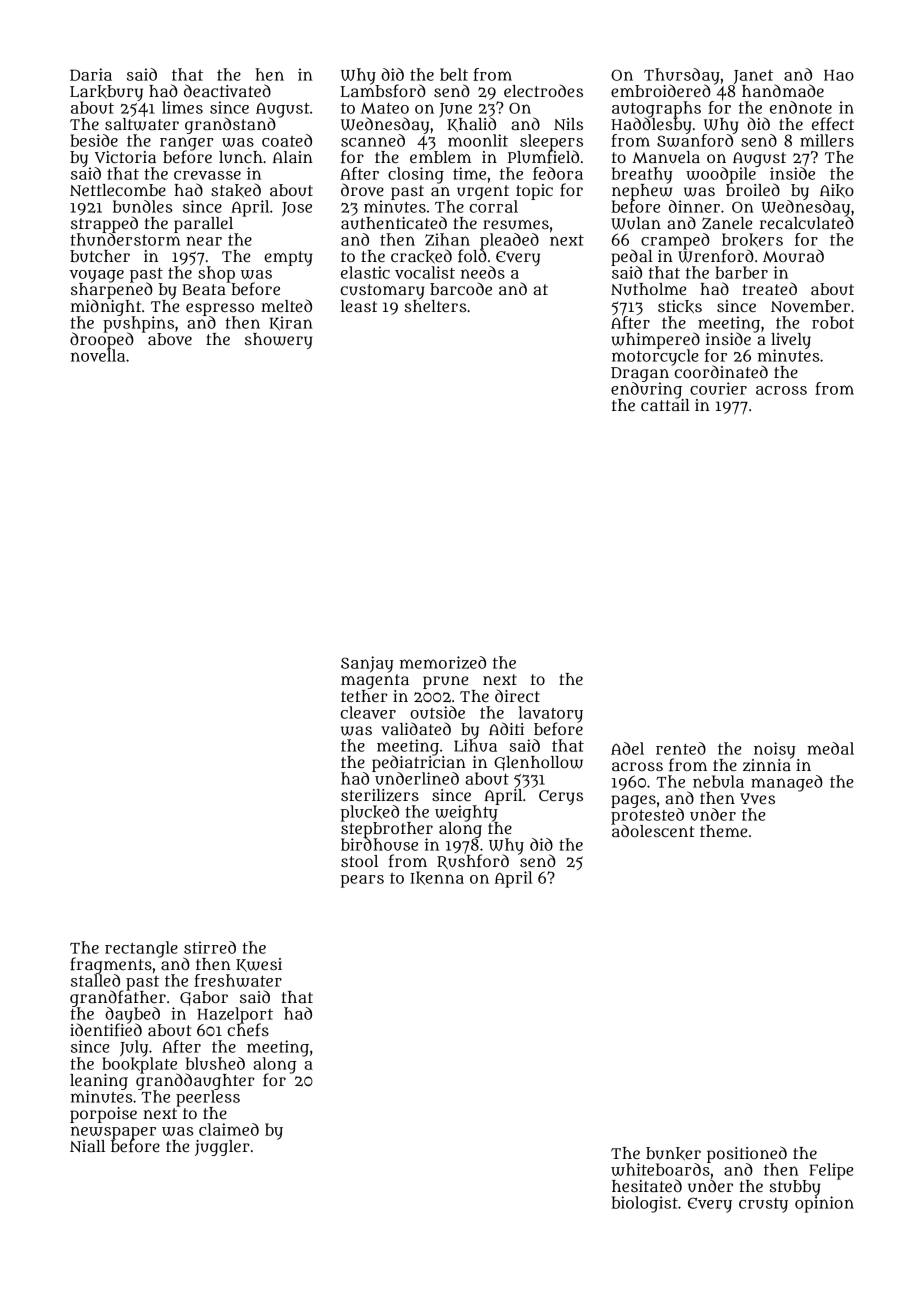 This screenshot has width=924, height=1308. I want to click on Niall, so click(87, 1146).
